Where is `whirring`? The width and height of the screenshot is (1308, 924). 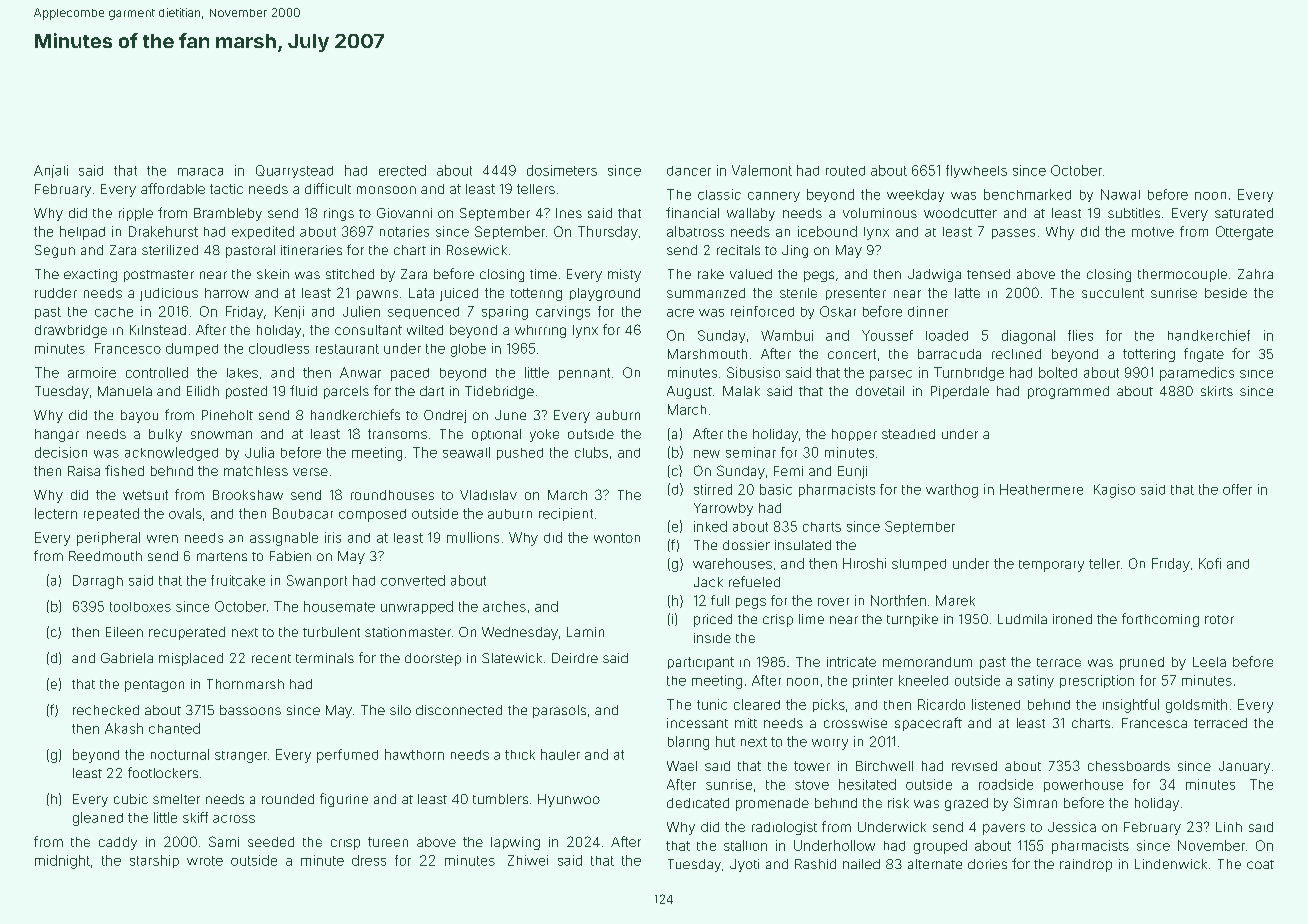
whirring is located at coordinates (540, 331).
